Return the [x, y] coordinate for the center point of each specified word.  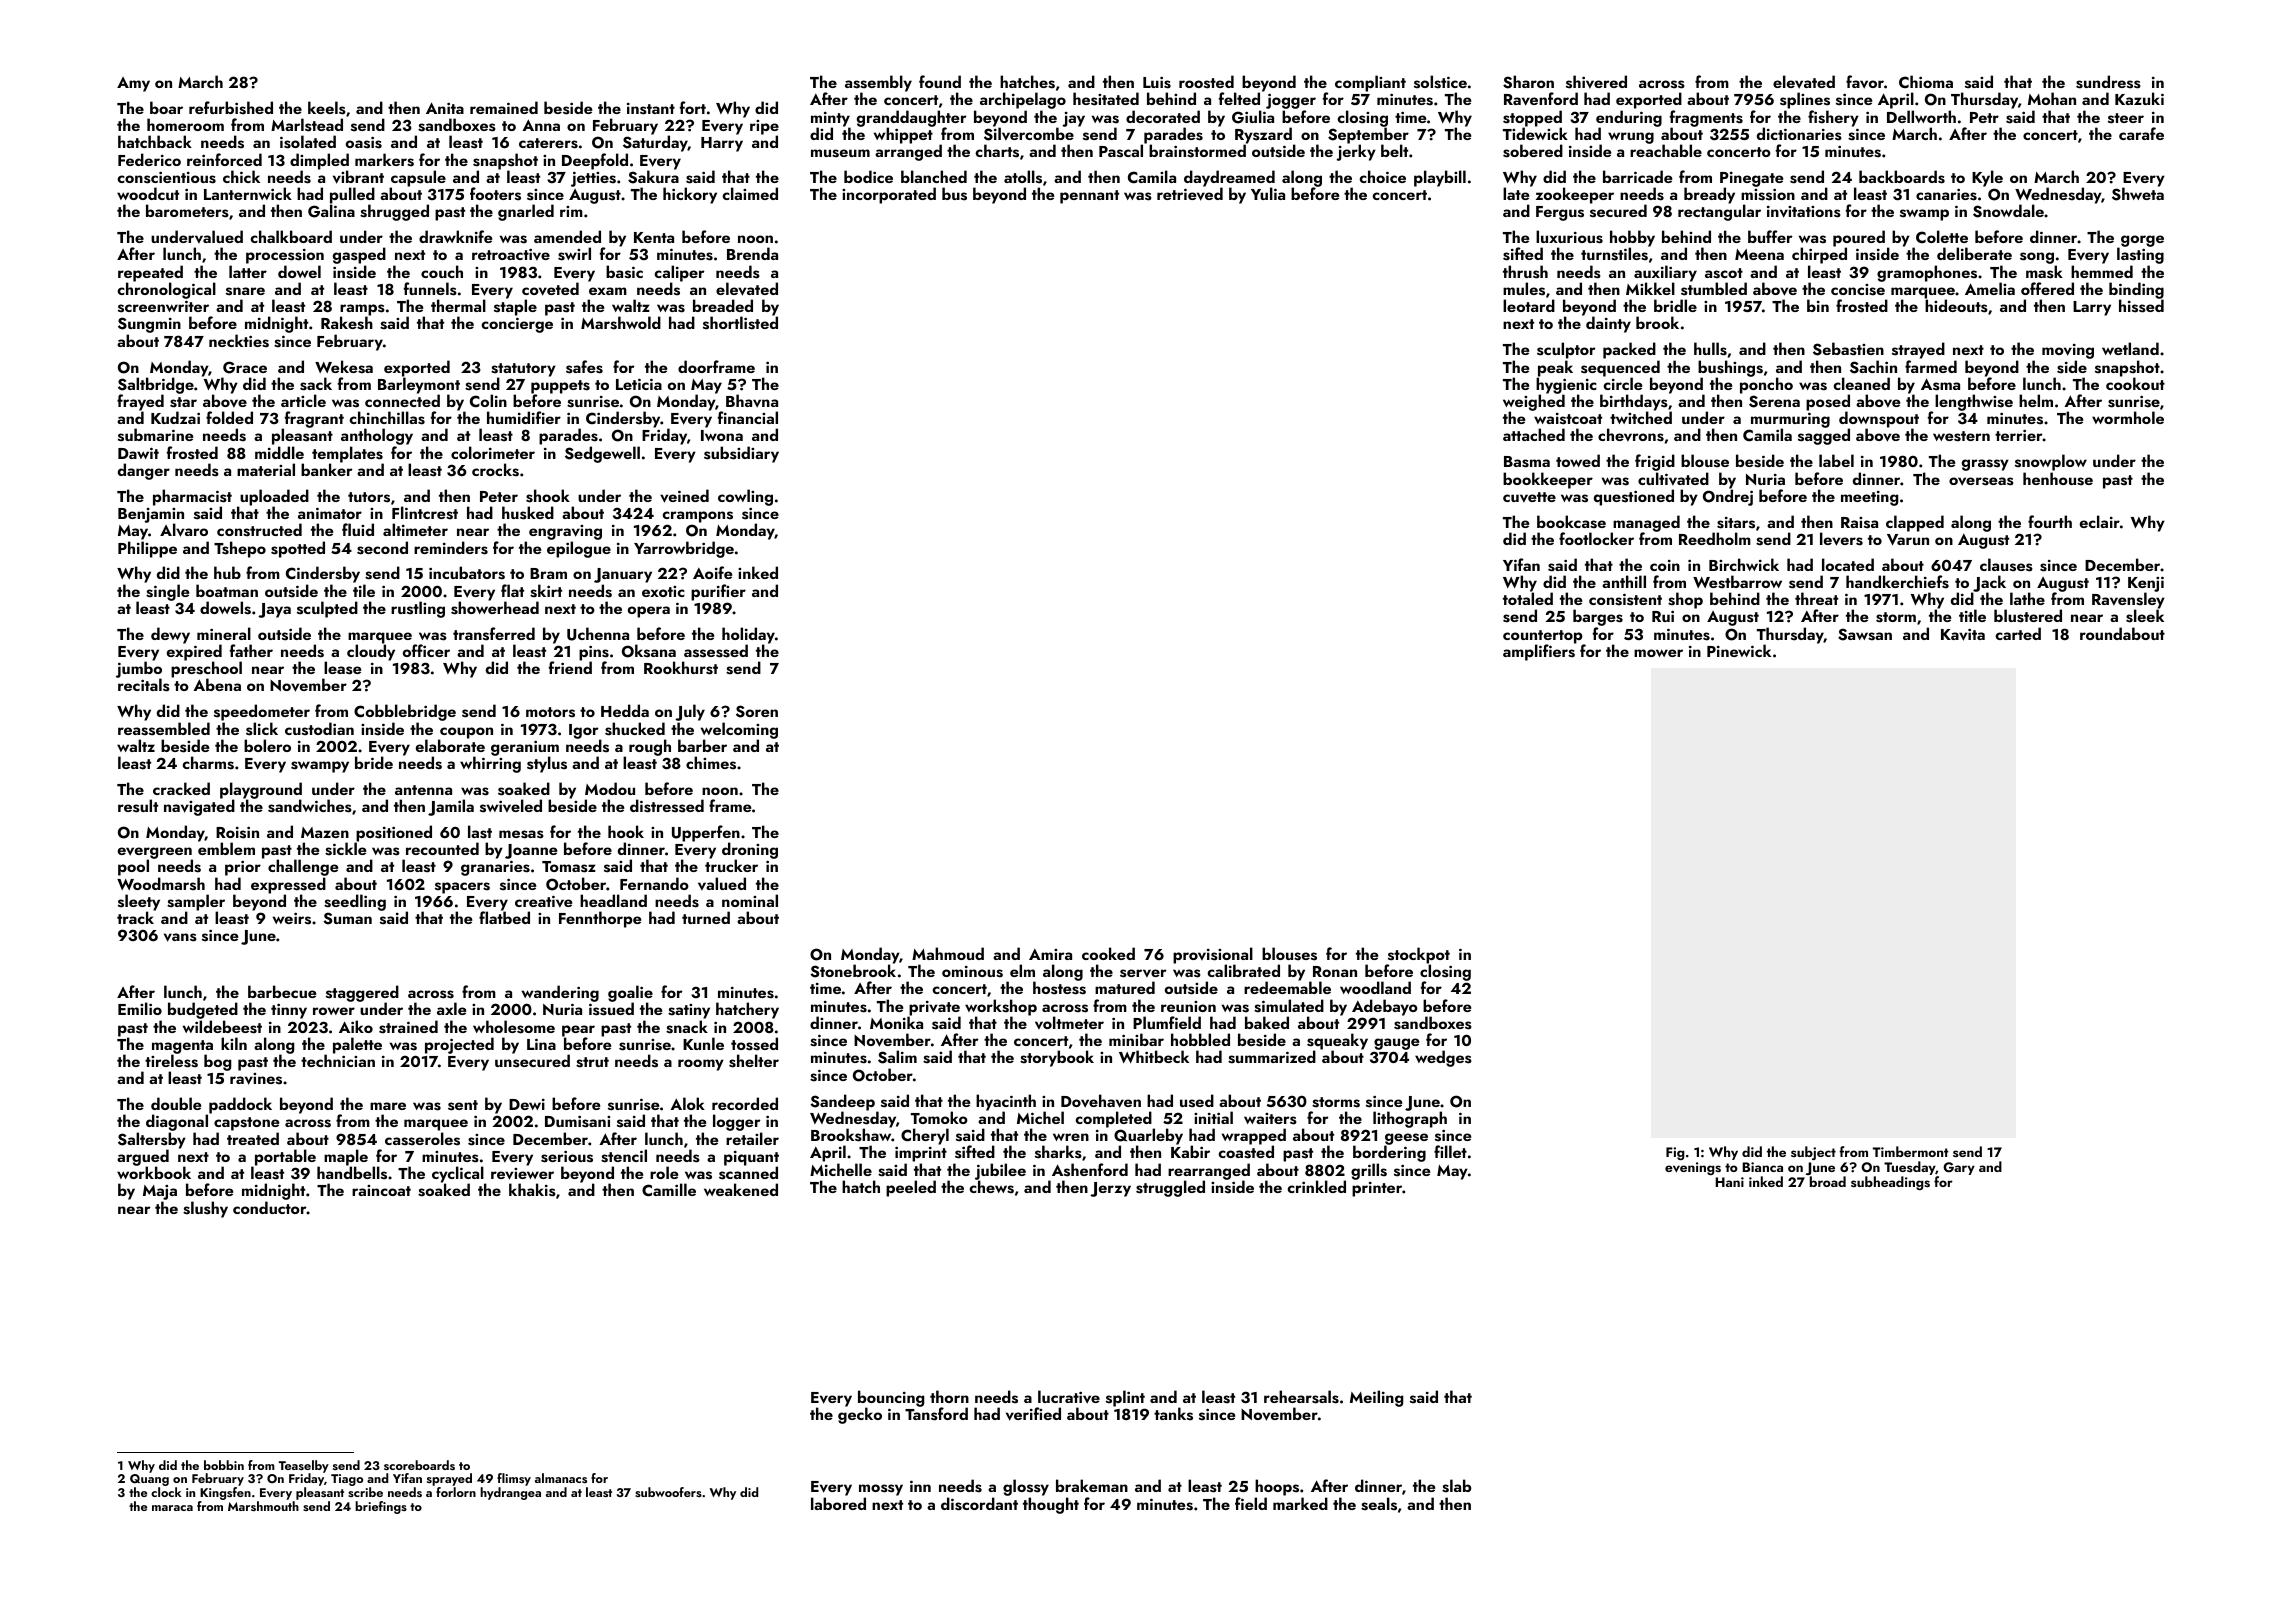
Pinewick [1739, 650]
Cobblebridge [405, 712]
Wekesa [344, 367]
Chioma [1926, 81]
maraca [172, 1508]
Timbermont [1911, 1151]
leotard [1529, 305]
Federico [149, 159]
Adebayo [1385, 1007]
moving [2068, 351]
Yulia [1268, 193]
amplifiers [1539, 652]
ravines [256, 1079]
